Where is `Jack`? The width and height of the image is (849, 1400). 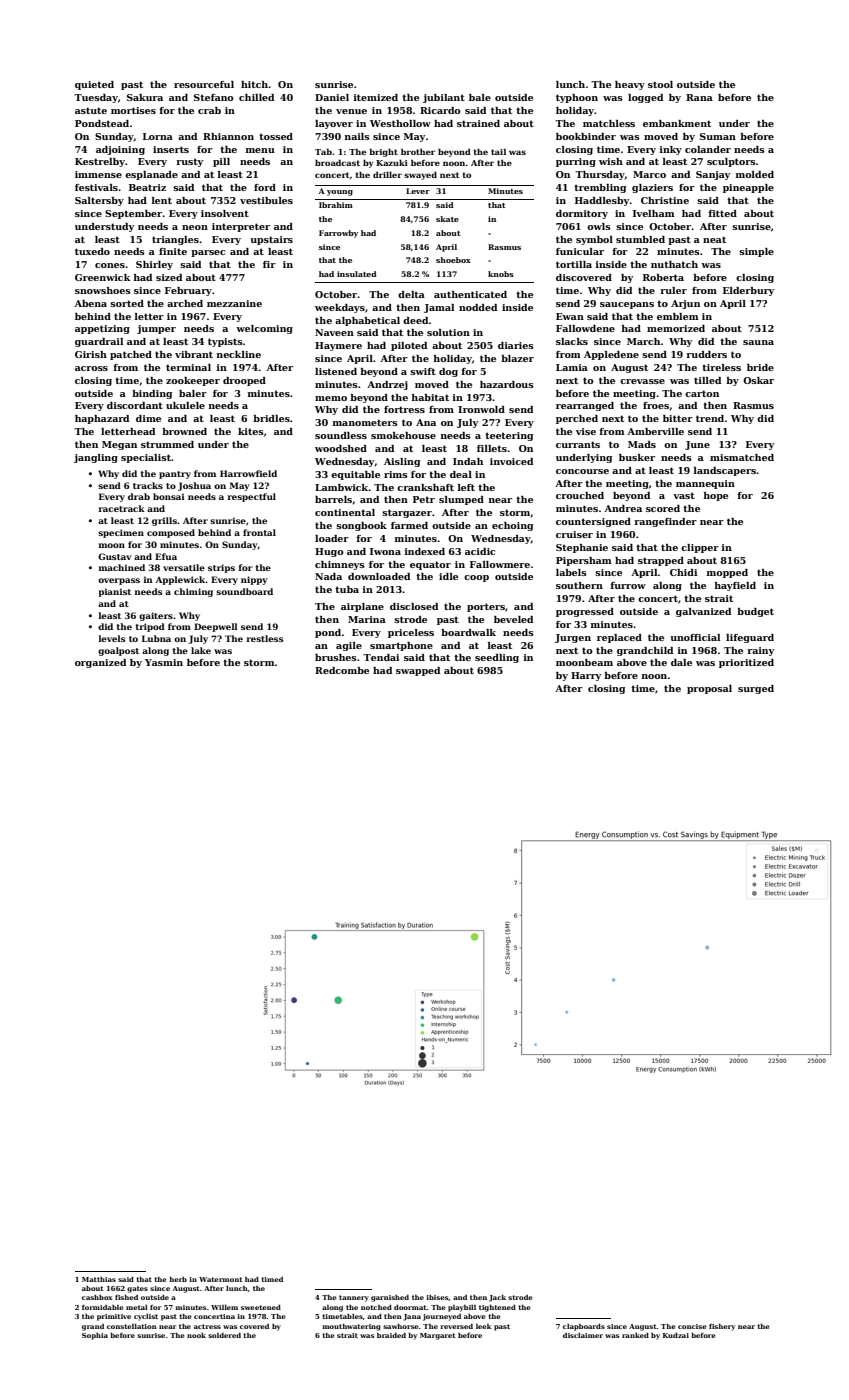 Jack is located at coordinates (497, 1298).
